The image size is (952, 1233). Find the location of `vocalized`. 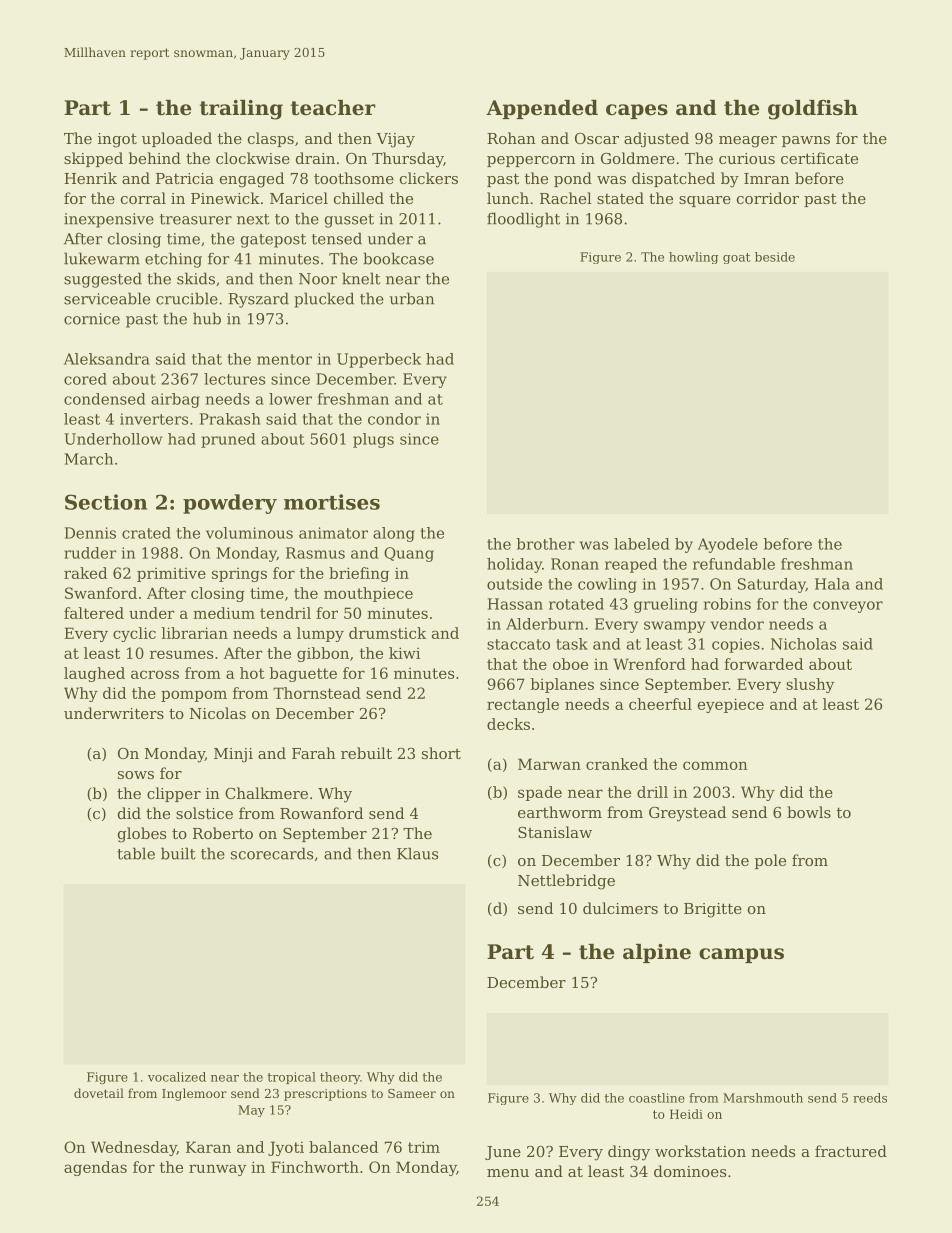

vocalized is located at coordinates (177, 1077).
